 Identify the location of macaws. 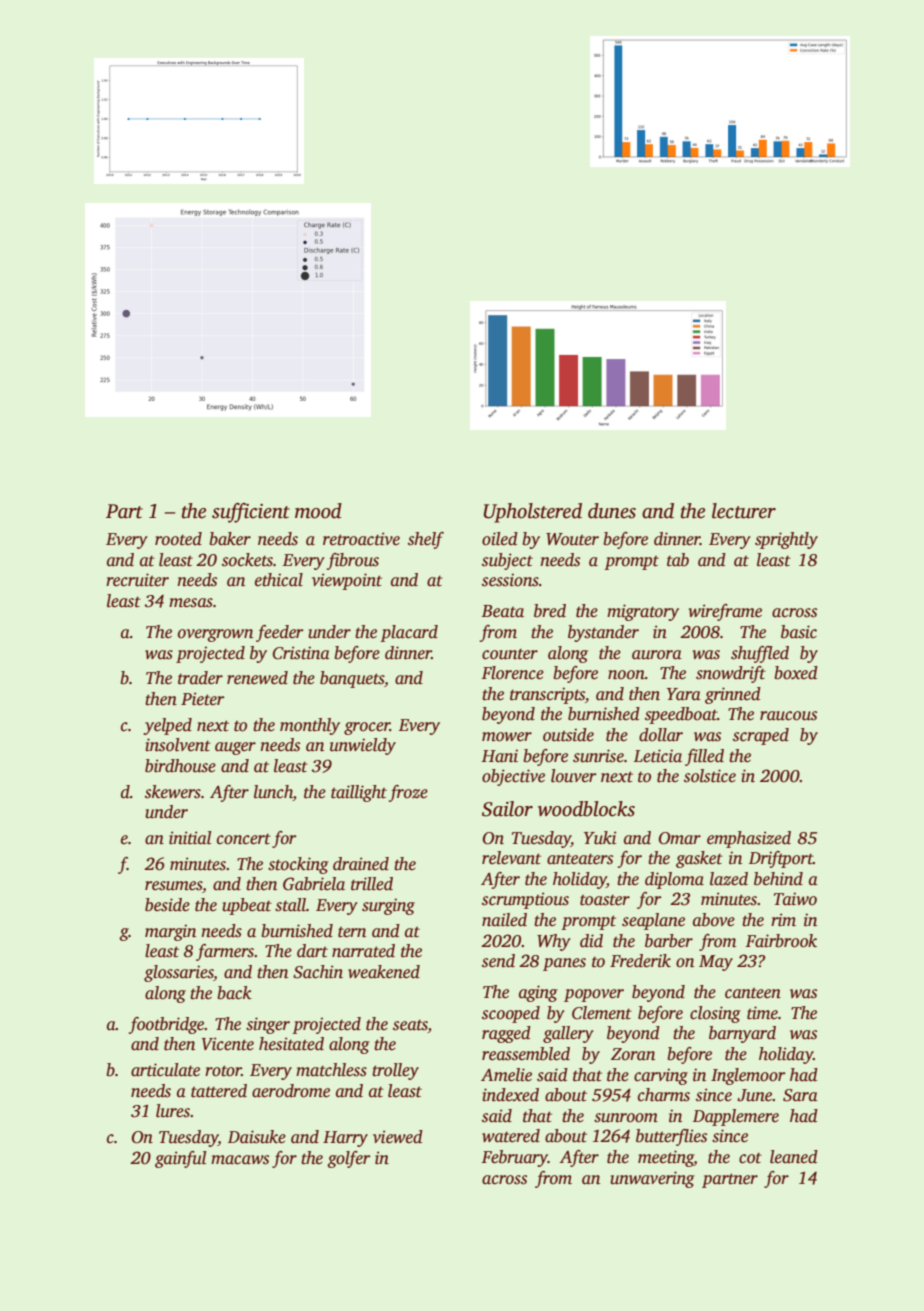
(240, 1160).
